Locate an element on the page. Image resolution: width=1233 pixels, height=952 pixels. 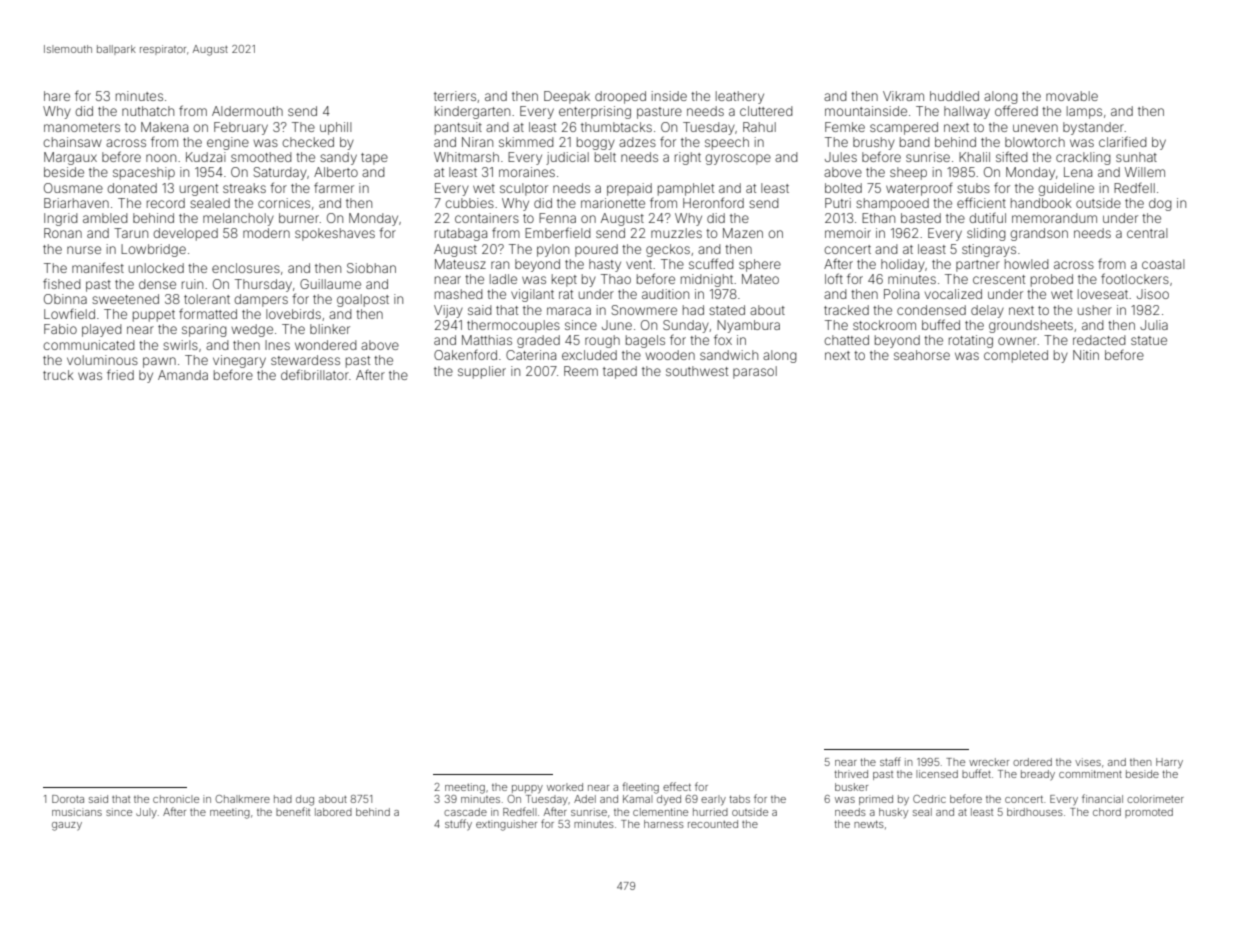
seahorse is located at coordinates (922, 355).
